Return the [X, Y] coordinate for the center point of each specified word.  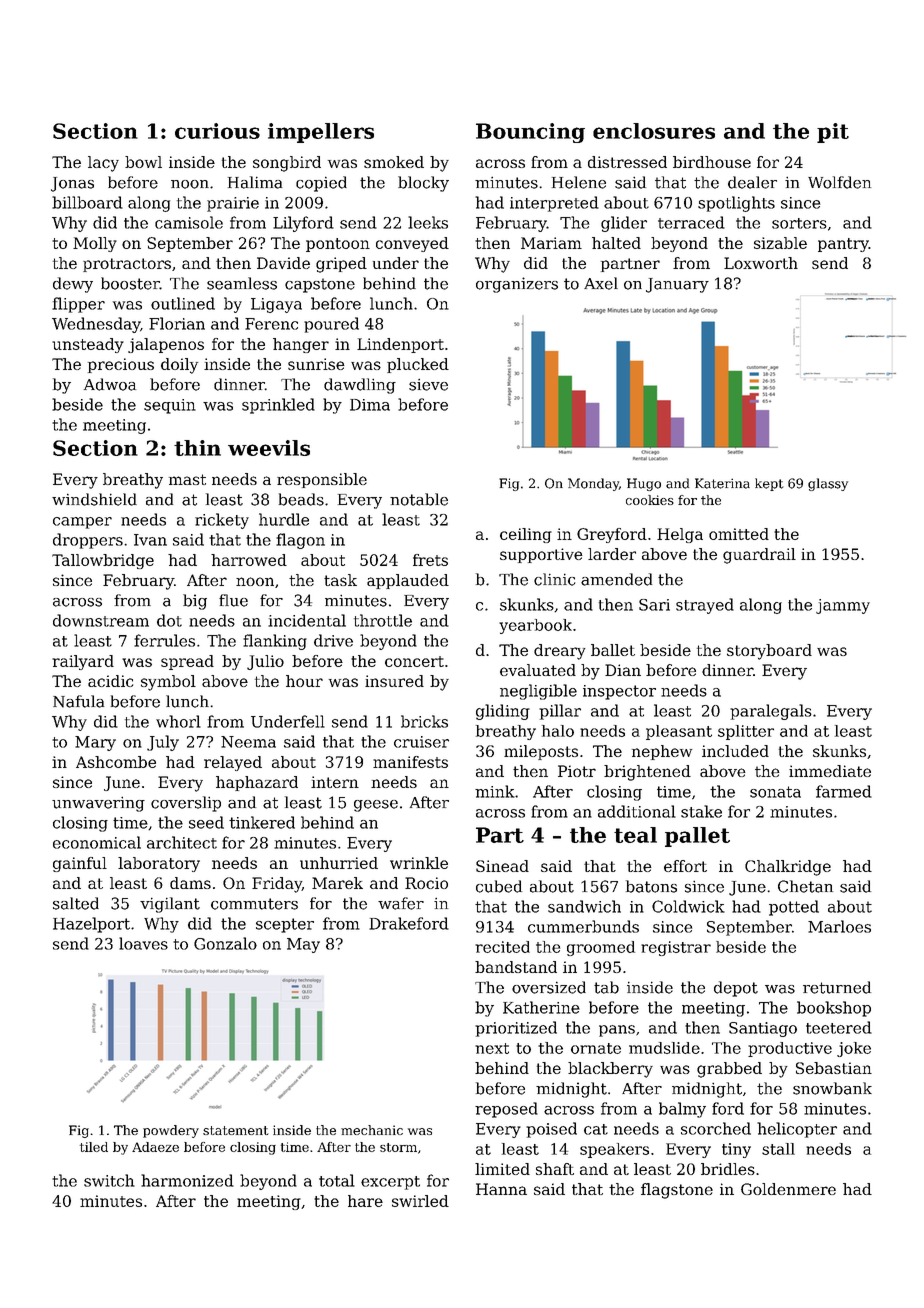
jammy [843, 606]
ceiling [526, 535]
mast [187, 479]
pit [833, 133]
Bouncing [530, 133]
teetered [839, 1027]
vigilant [170, 905]
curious [217, 131]
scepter [285, 925]
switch [109, 1180]
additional [637, 811]
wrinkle [419, 863]
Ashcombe [116, 762]
